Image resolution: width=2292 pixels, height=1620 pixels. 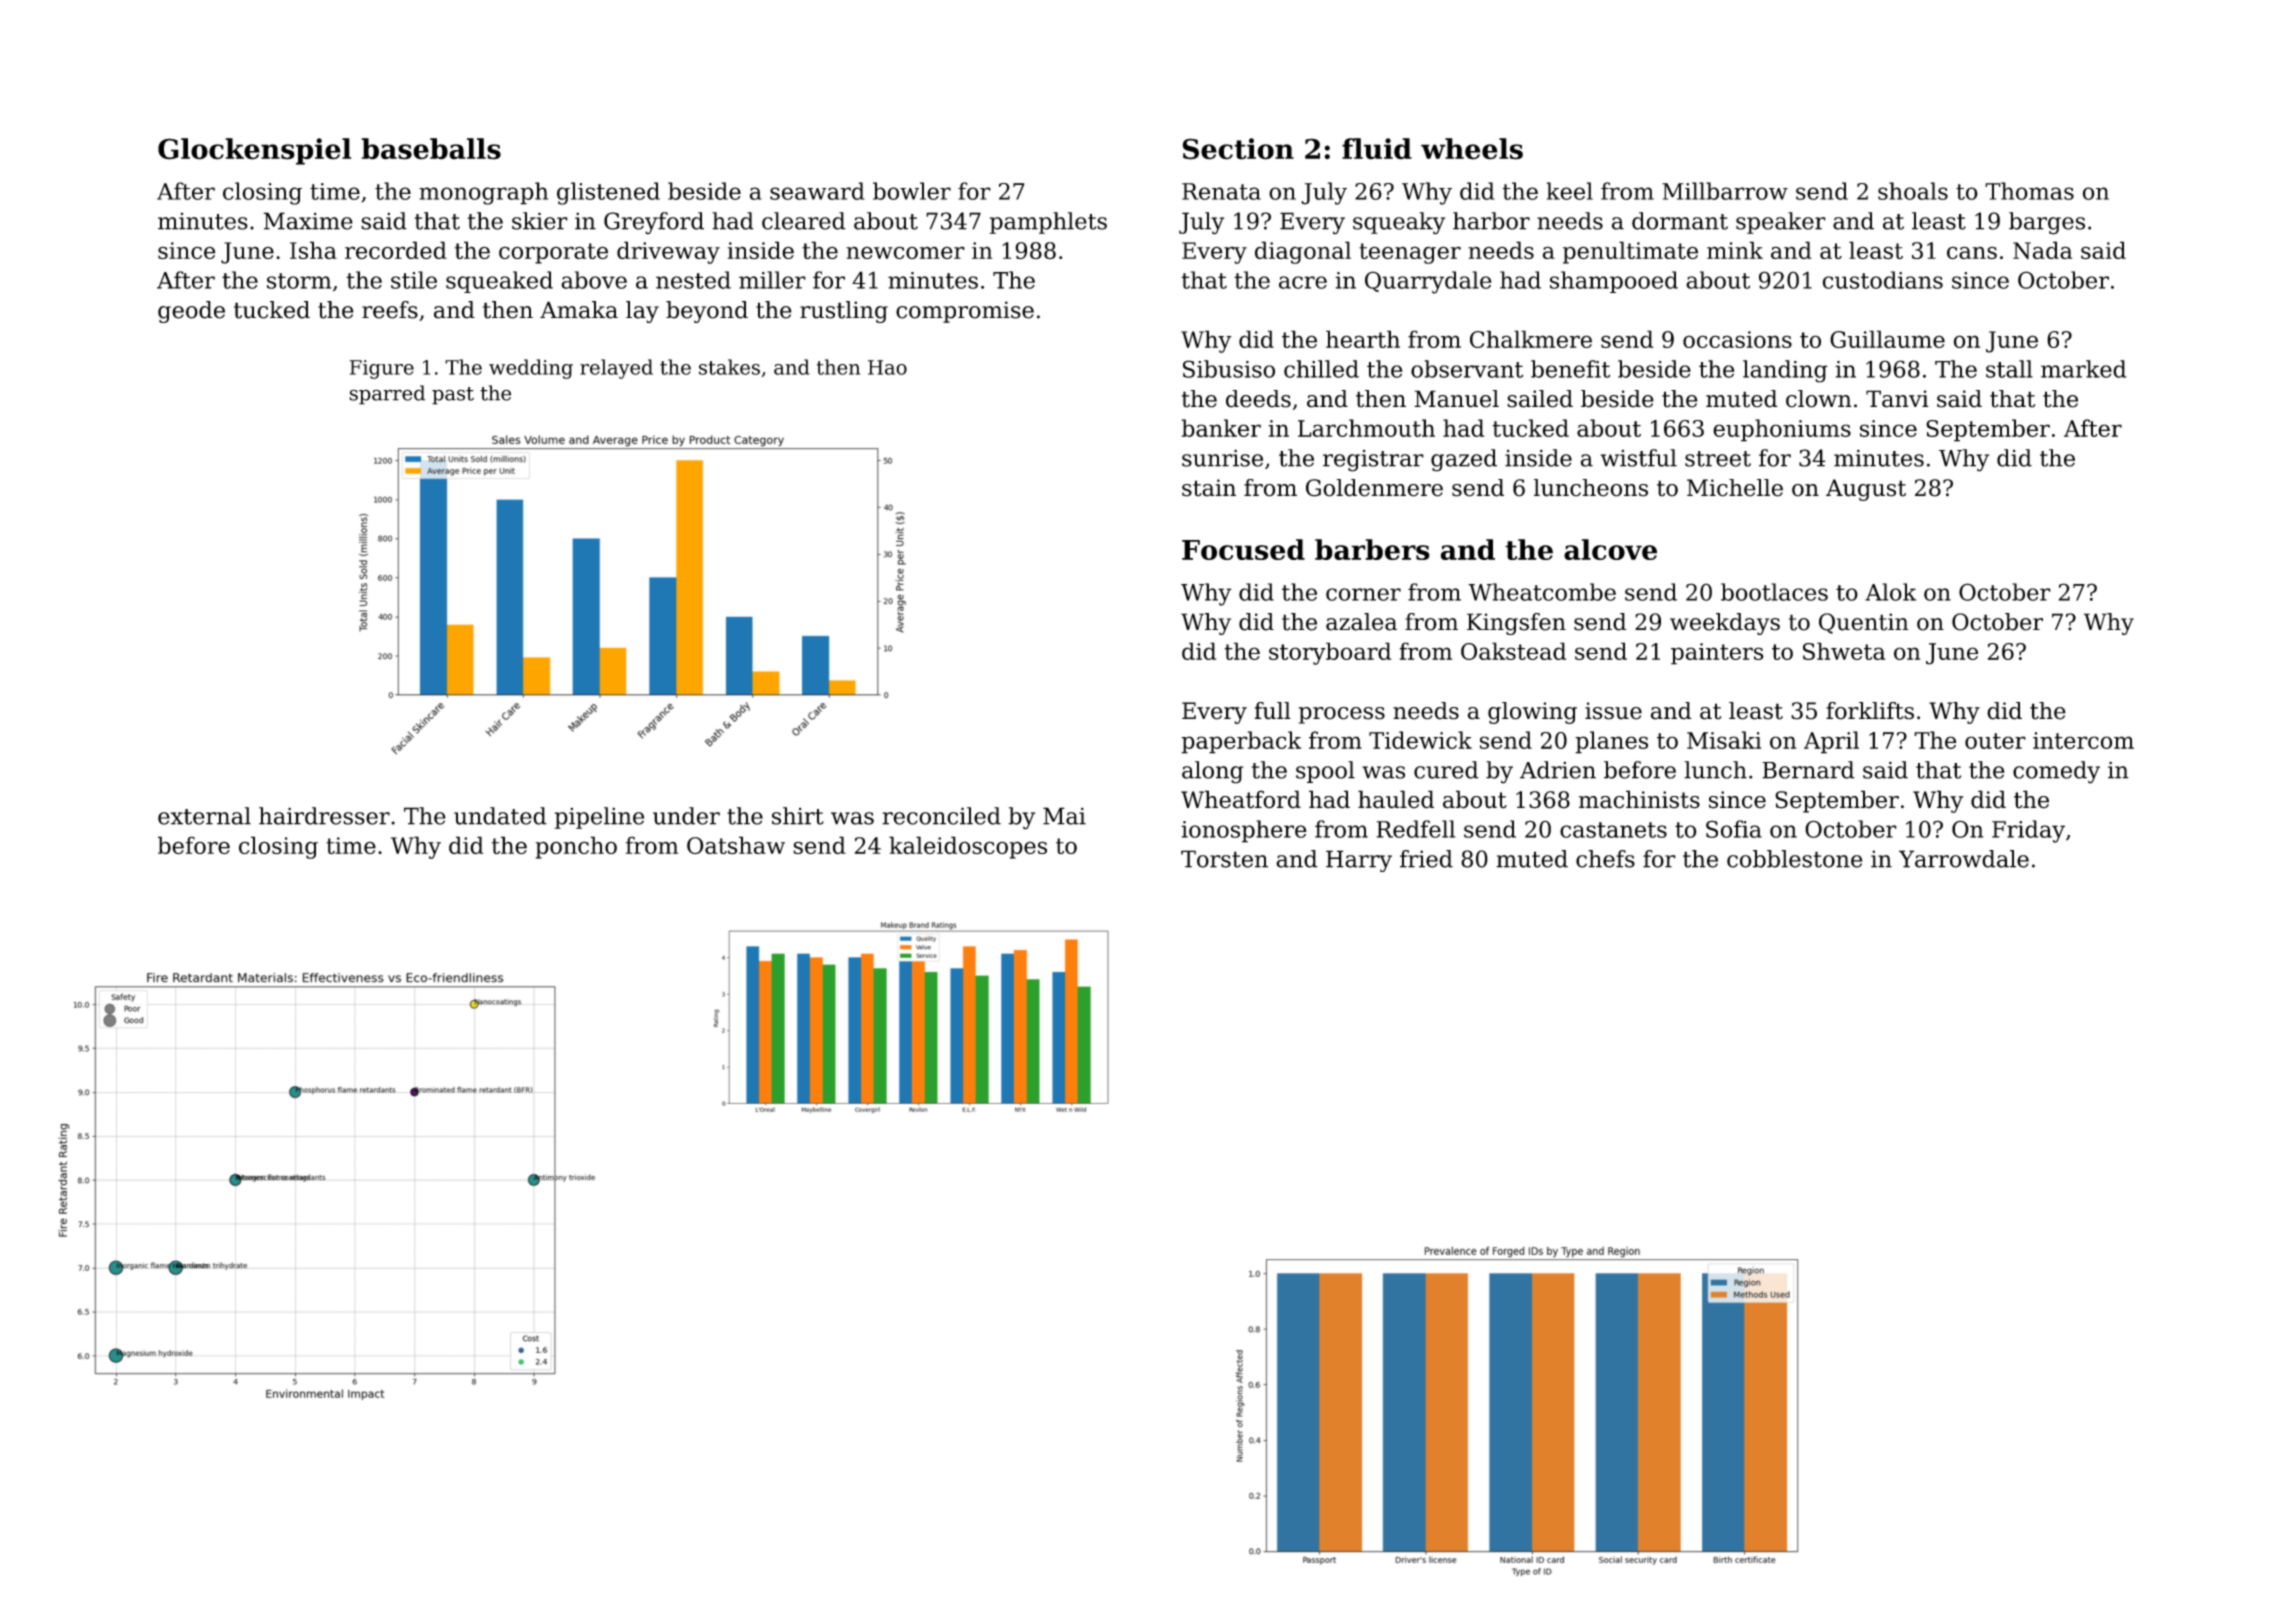 What do you see at coordinates (500, 816) in the screenshot?
I see `undated` at bounding box center [500, 816].
